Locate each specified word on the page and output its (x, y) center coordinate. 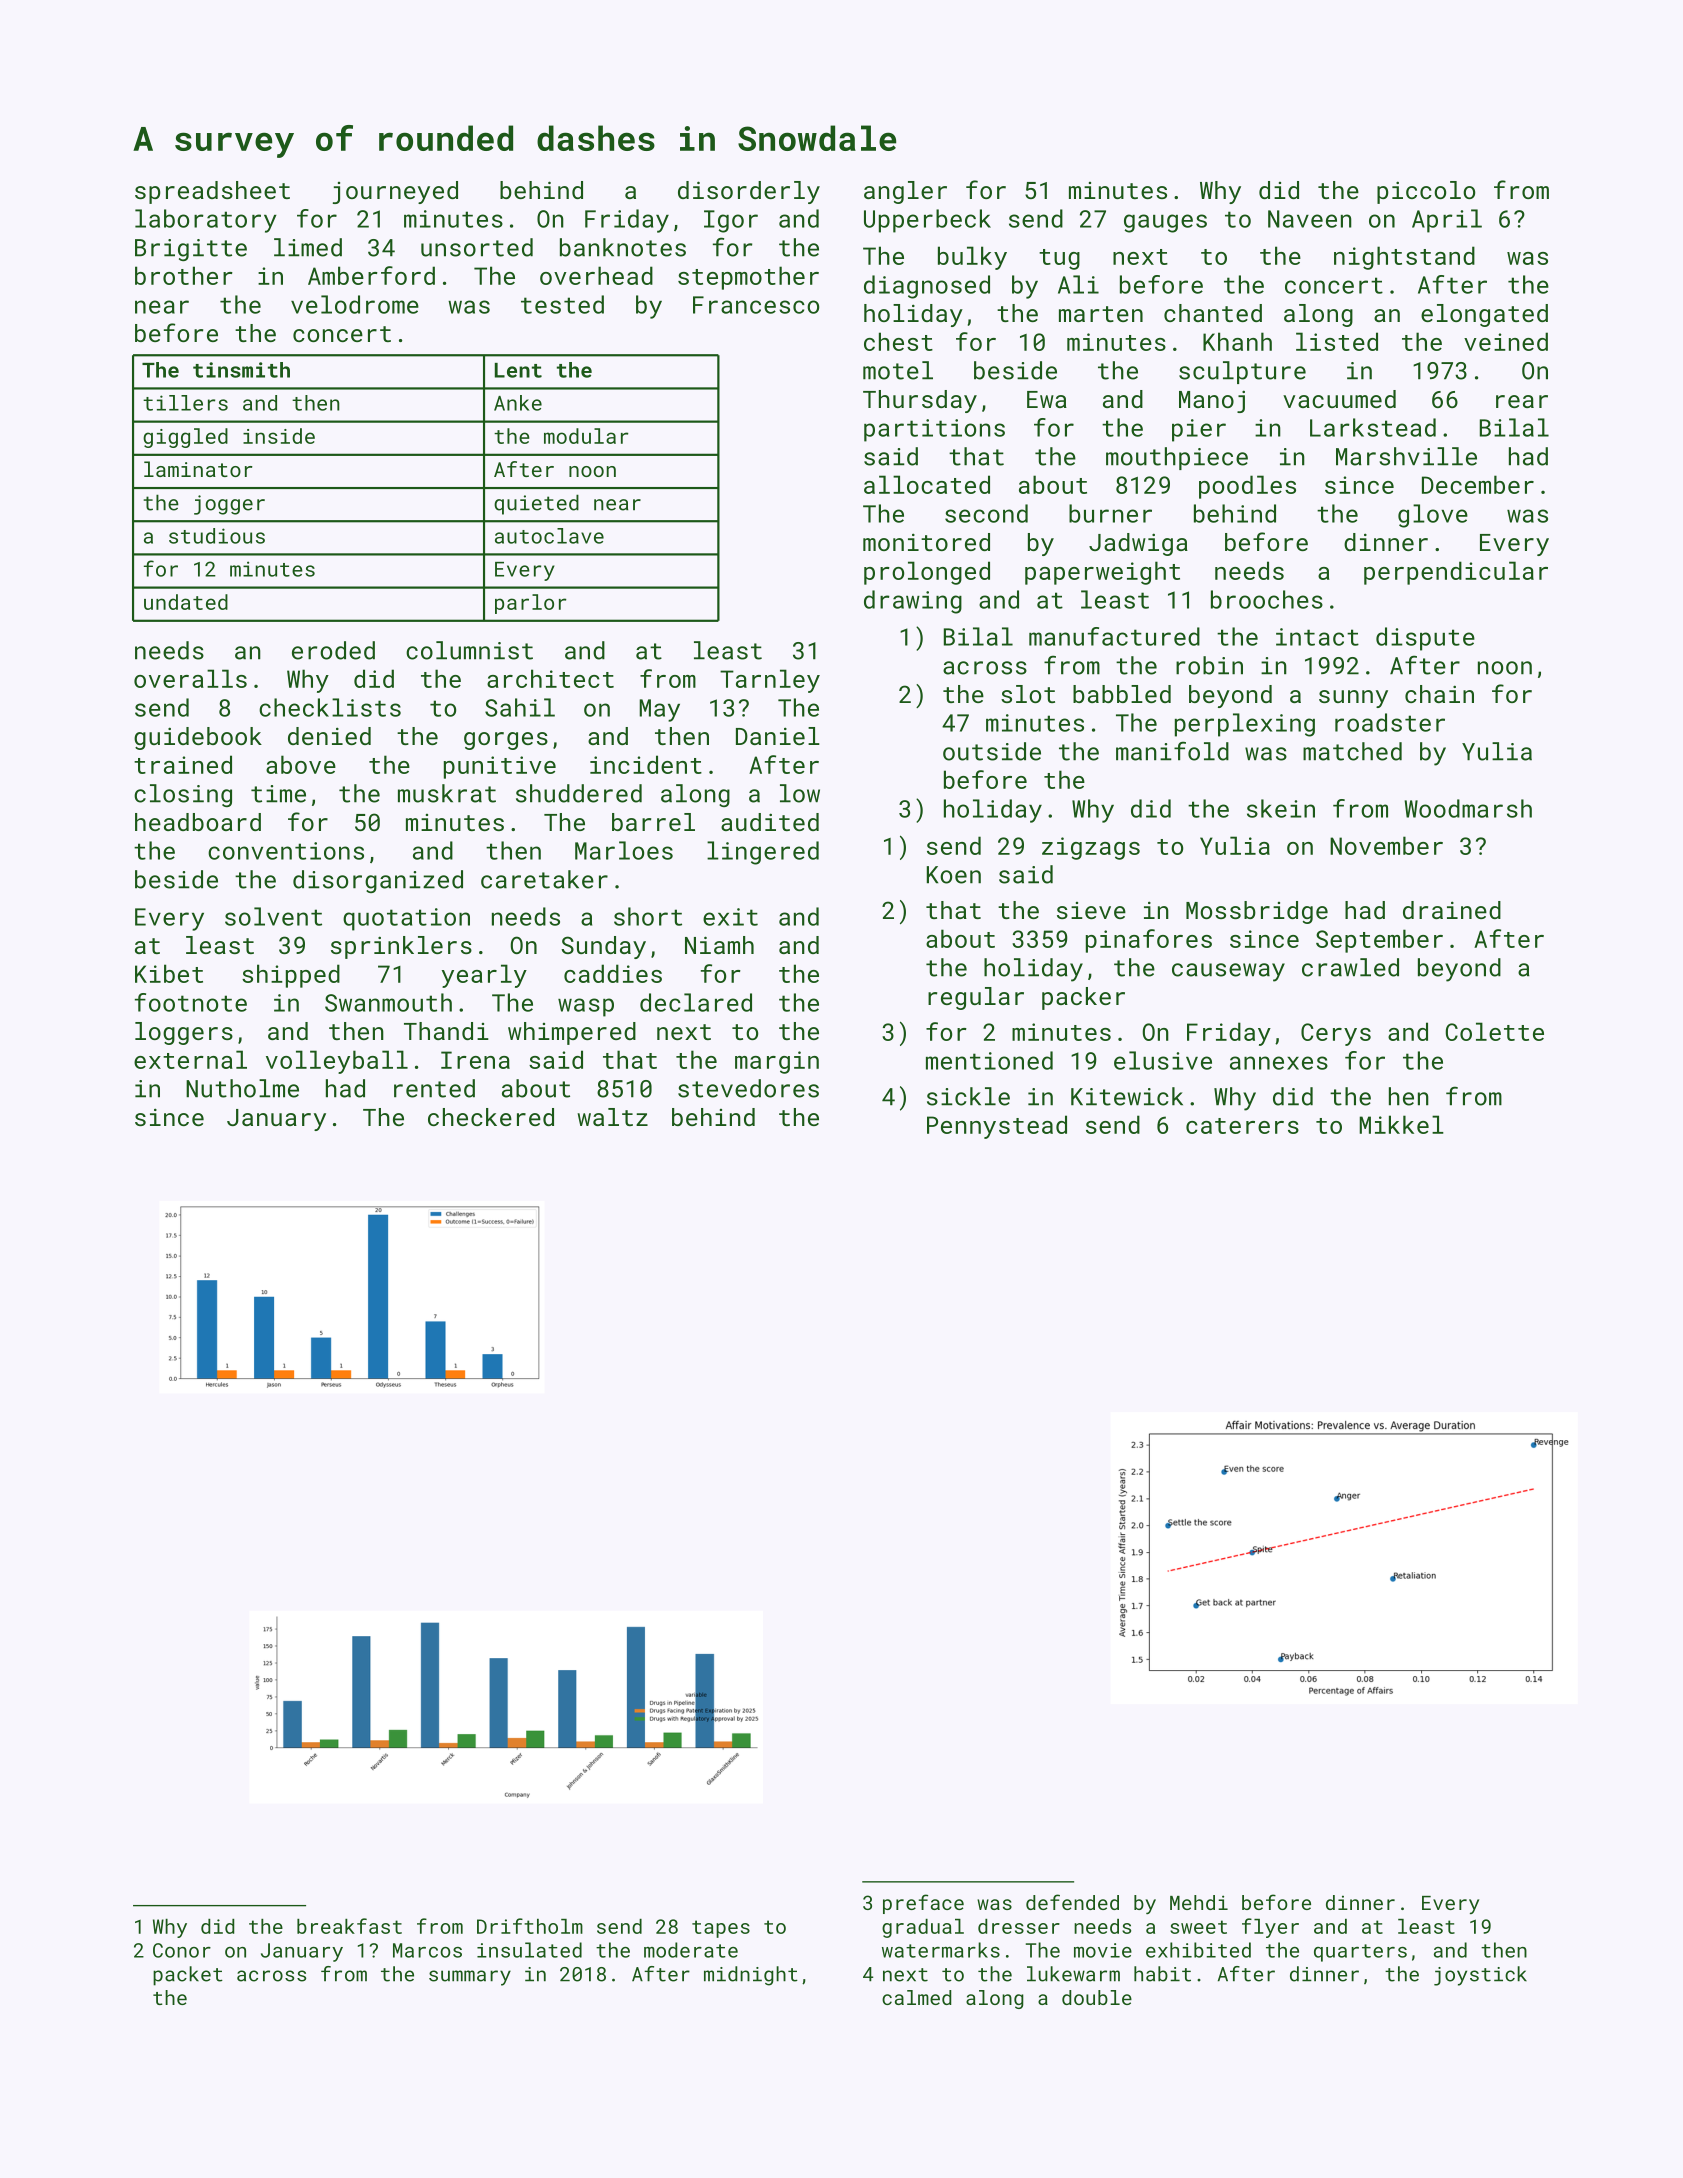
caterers (1242, 1126)
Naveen (1310, 219)
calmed (916, 1997)
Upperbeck (927, 221)
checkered (491, 1117)
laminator (198, 469)
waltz (612, 1117)
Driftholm (530, 1926)
